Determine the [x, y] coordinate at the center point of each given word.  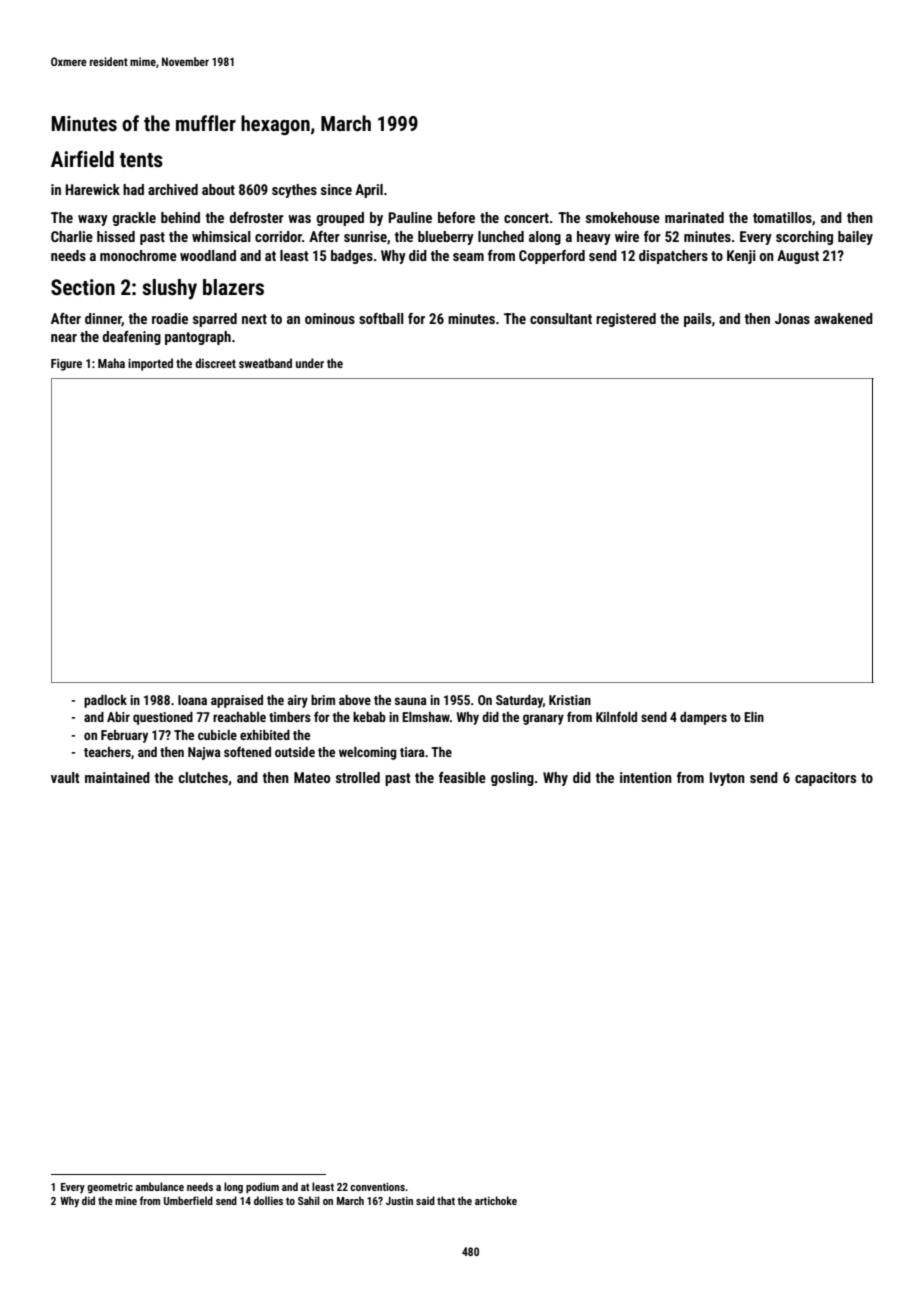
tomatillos [782, 217]
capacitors [825, 779]
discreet [215, 363]
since [336, 189]
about [218, 189]
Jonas [792, 318]
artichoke [496, 1200]
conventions [377, 1187]
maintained [117, 777]
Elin [754, 717]
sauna [411, 701]
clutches [203, 777]
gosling [512, 779]
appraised [237, 701]
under [310, 363]
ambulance [159, 1186]
